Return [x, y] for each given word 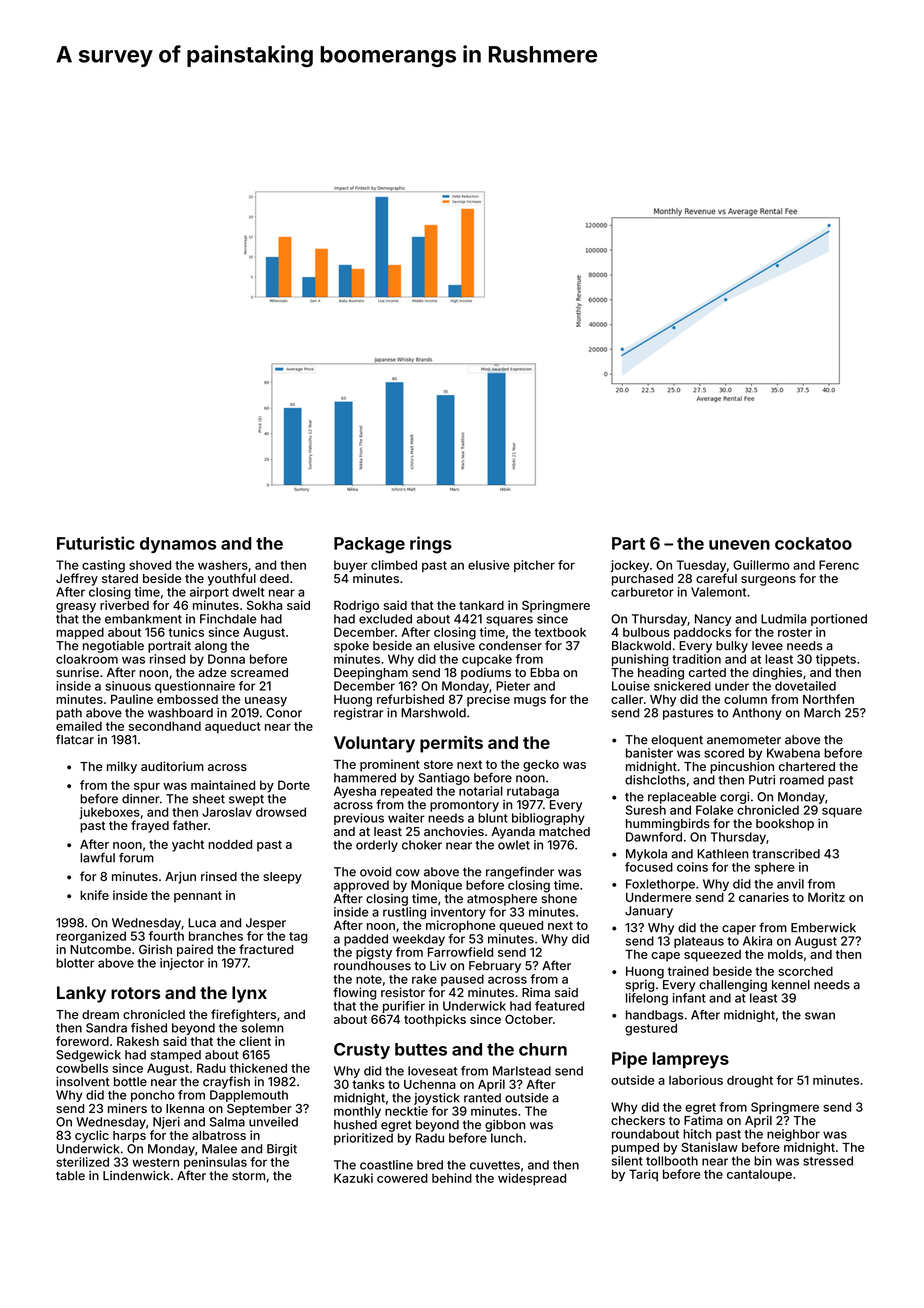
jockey [630, 566]
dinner [141, 799]
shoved [150, 565]
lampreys [691, 1060]
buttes [421, 1049]
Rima [536, 992]
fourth [166, 936]
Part [628, 543]
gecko [541, 766]
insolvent [83, 1082]
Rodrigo [356, 606]
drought [750, 1081]
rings [431, 545]
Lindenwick [136, 1176]
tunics [186, 632]
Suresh [645, 810]
